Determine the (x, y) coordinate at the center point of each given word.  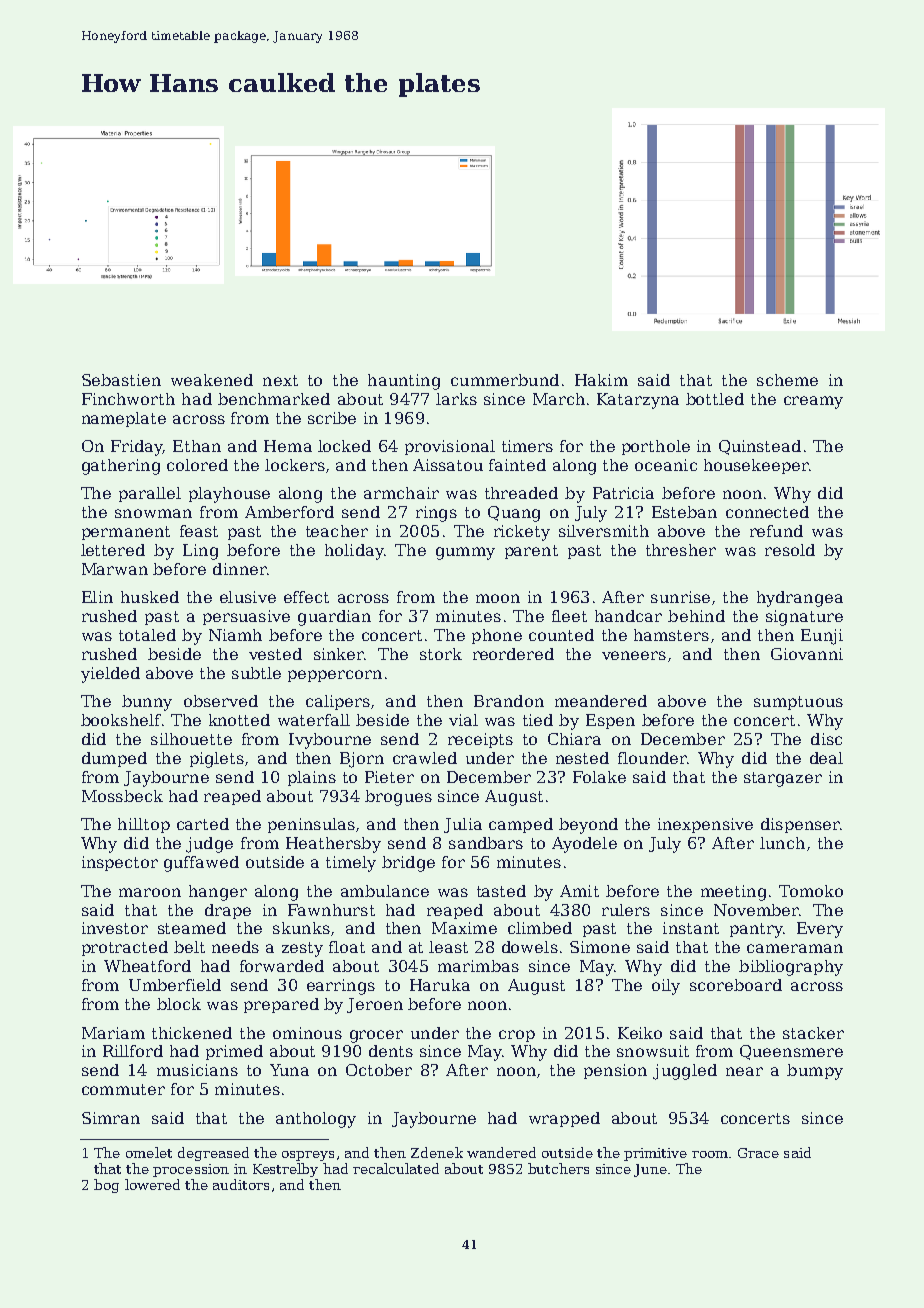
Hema (288, 446)
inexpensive (705, 825)
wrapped (564, 1119)
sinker (339, 654)
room (710, 1154)
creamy (813, 402)
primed (234, 1052)
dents (391, 1051)
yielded (110, 675)
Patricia (623, 493)
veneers (634, 655)
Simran (111, 1118)
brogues (398, 798)
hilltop (144, 825)
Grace (758, 1153)
